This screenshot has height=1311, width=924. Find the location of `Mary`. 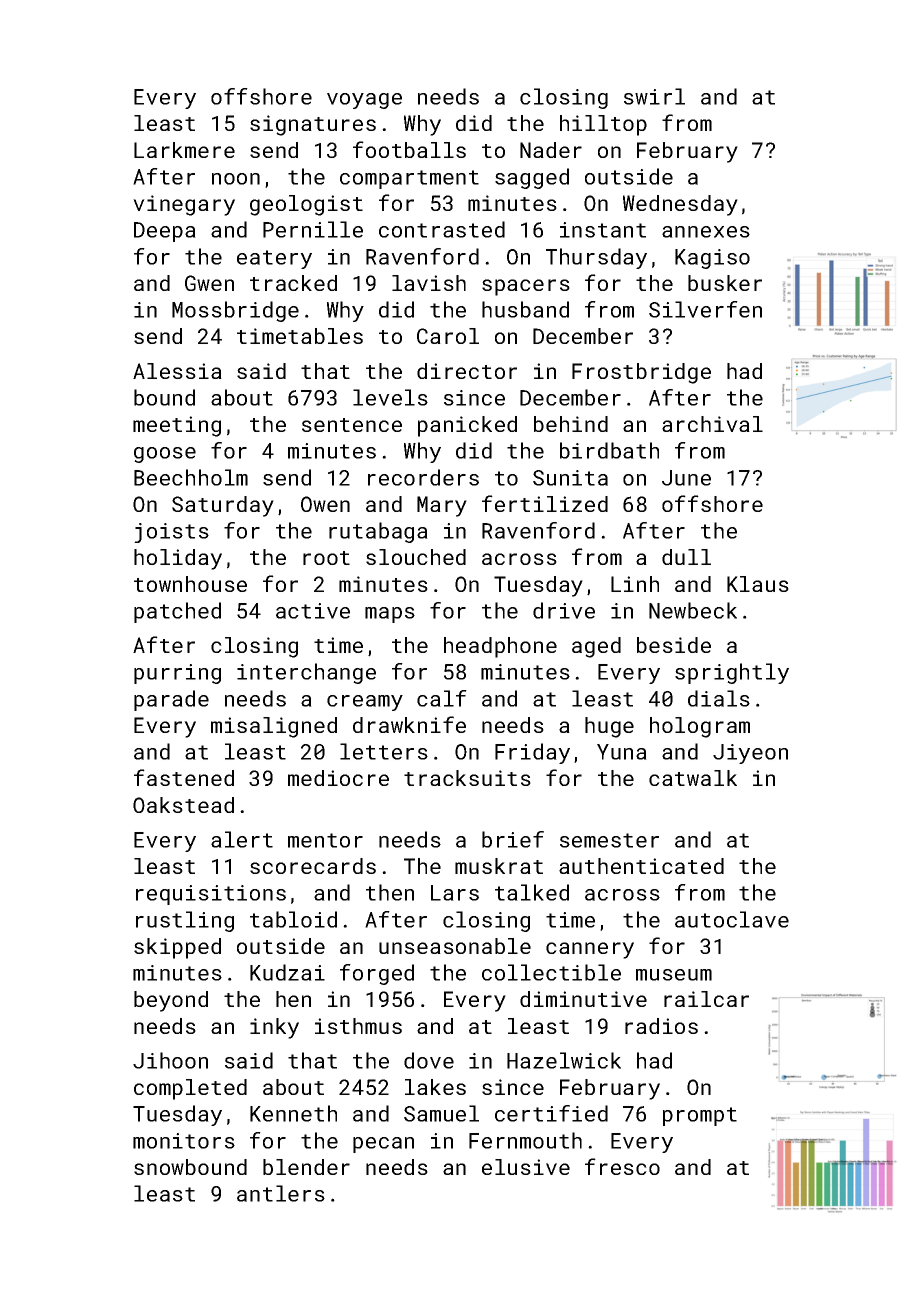

Mary is located at coordinates (442, 506).
